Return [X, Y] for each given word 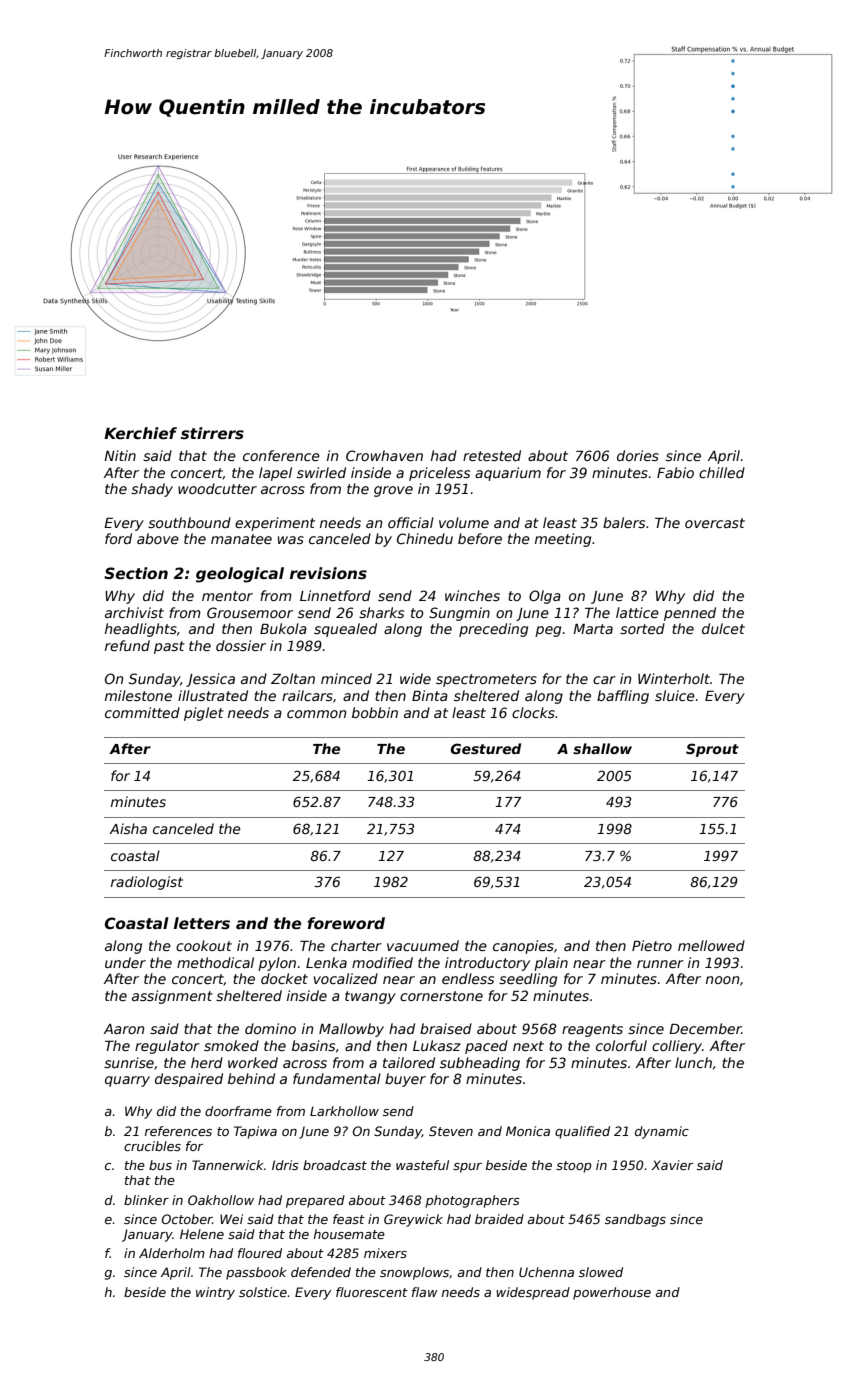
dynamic [662, 1132]
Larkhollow [344, 1111]
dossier [241, 645]
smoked [231, 1045]
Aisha [128, 828]
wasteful [422, 1165]
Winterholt [674, 678]
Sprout [712, 750]
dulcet [723, 628]
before [480, 538]
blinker [146, 1200]
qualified [582, 1132]
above [158, 538]
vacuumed [423, 945]
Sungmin [459, 614]
